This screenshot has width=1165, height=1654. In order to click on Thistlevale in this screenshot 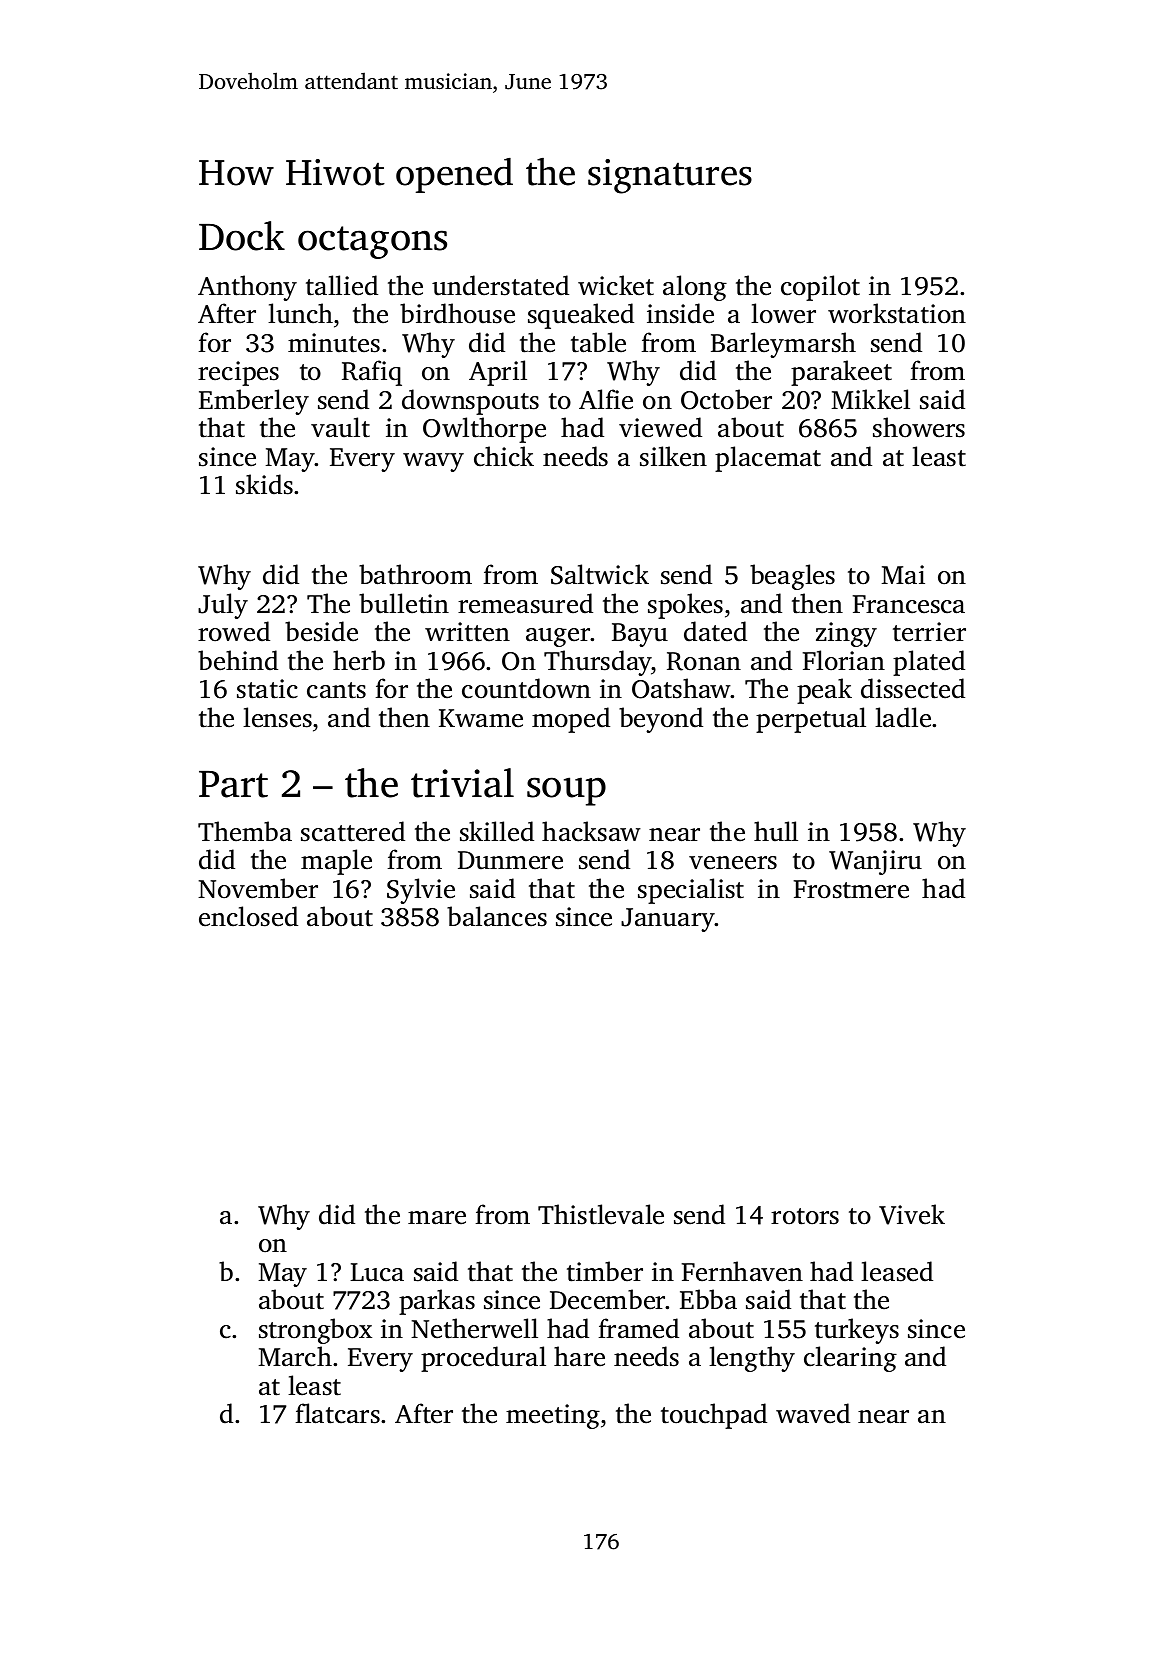, I will do `click(601, 1214)`.
